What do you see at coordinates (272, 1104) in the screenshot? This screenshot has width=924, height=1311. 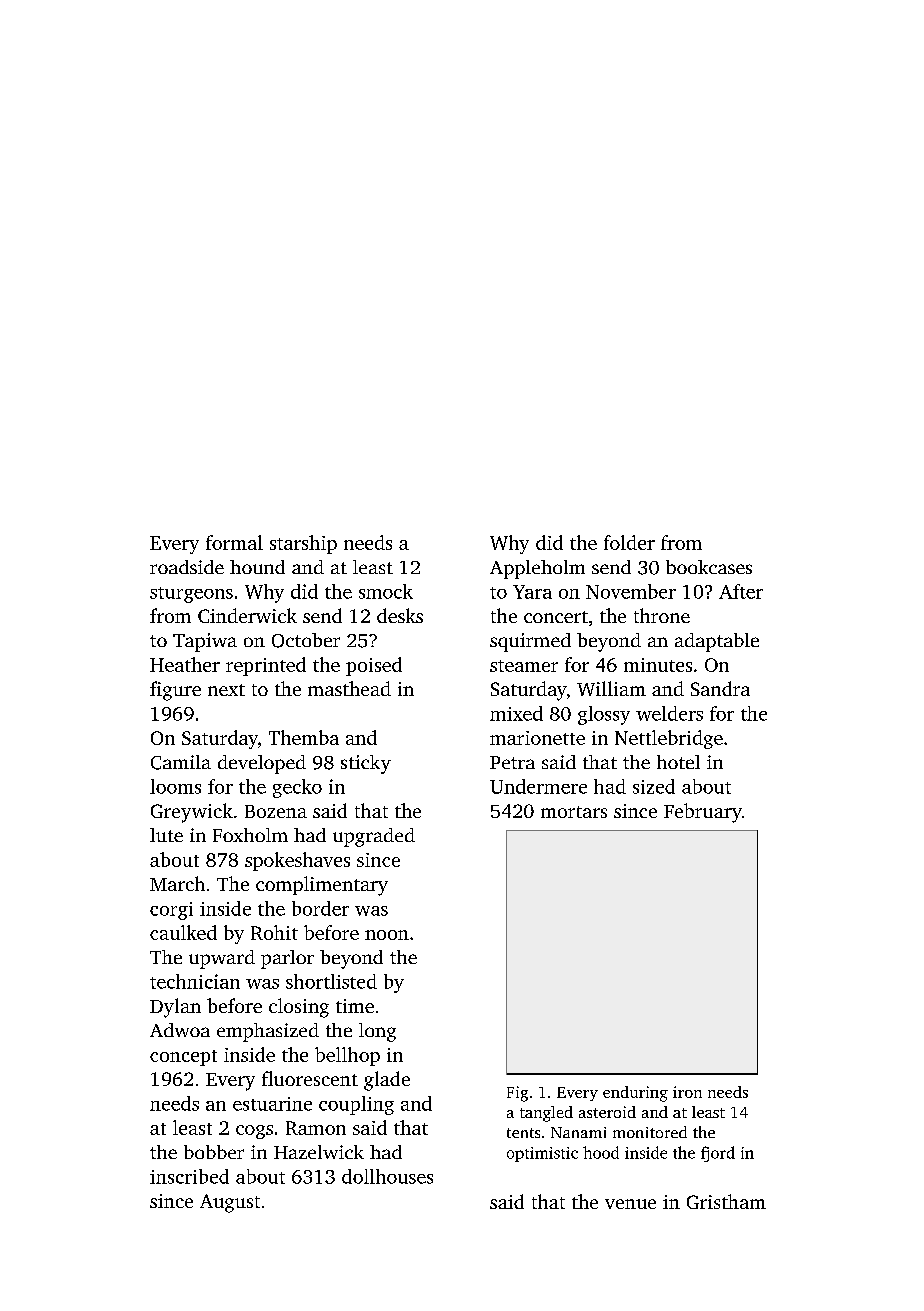 I see `estuarine` at bounding box center [272, 1104].
